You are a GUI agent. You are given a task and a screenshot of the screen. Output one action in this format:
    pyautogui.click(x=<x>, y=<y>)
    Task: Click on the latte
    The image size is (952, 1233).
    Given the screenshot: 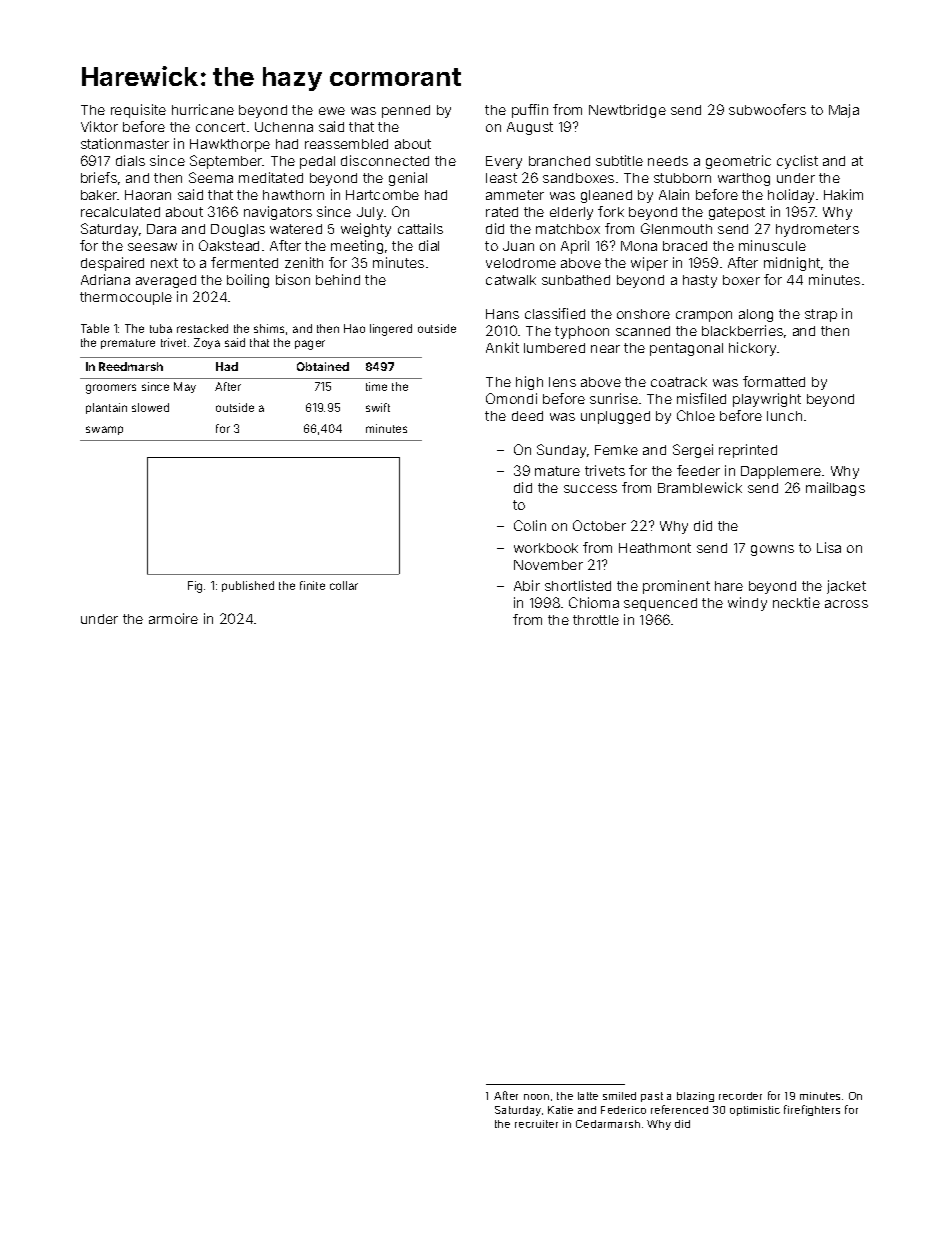 What is the action you would take?
    pyautogui.click(x=588, y=1096)
